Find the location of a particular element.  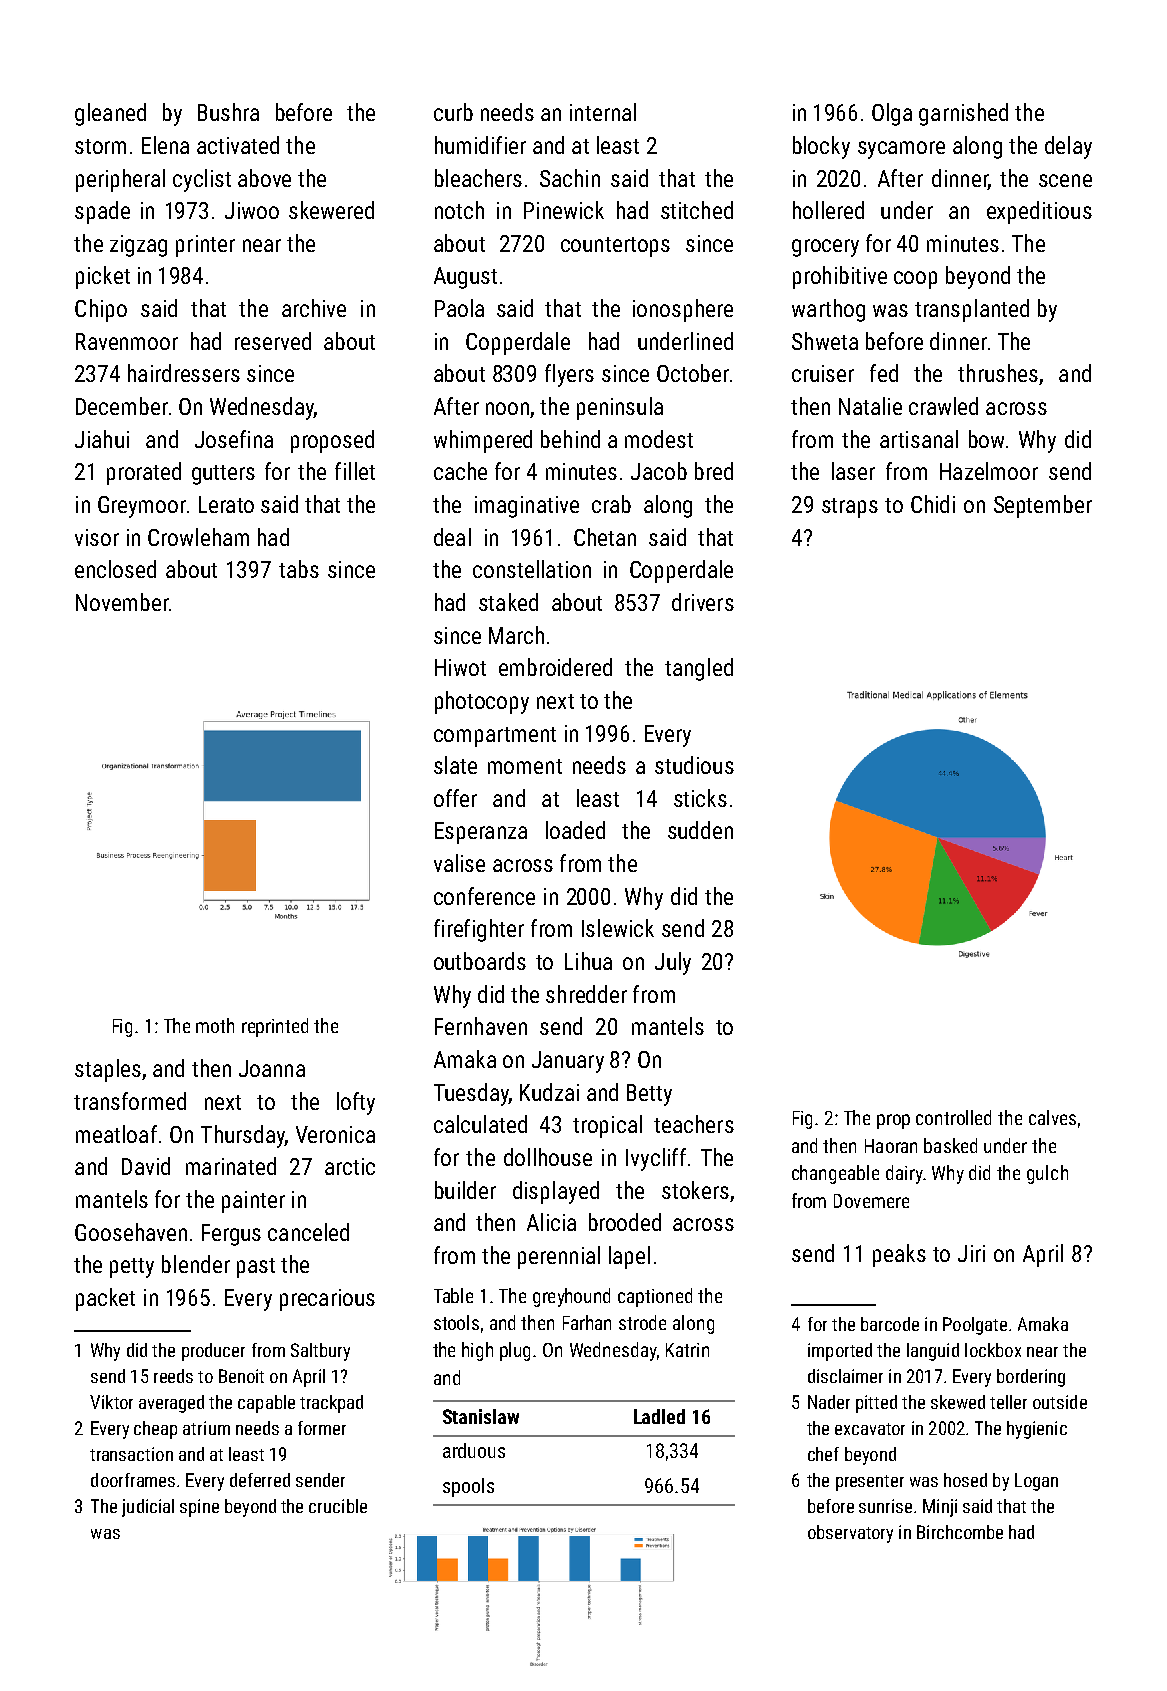

Chetan is located at coordinates (605, 537).
